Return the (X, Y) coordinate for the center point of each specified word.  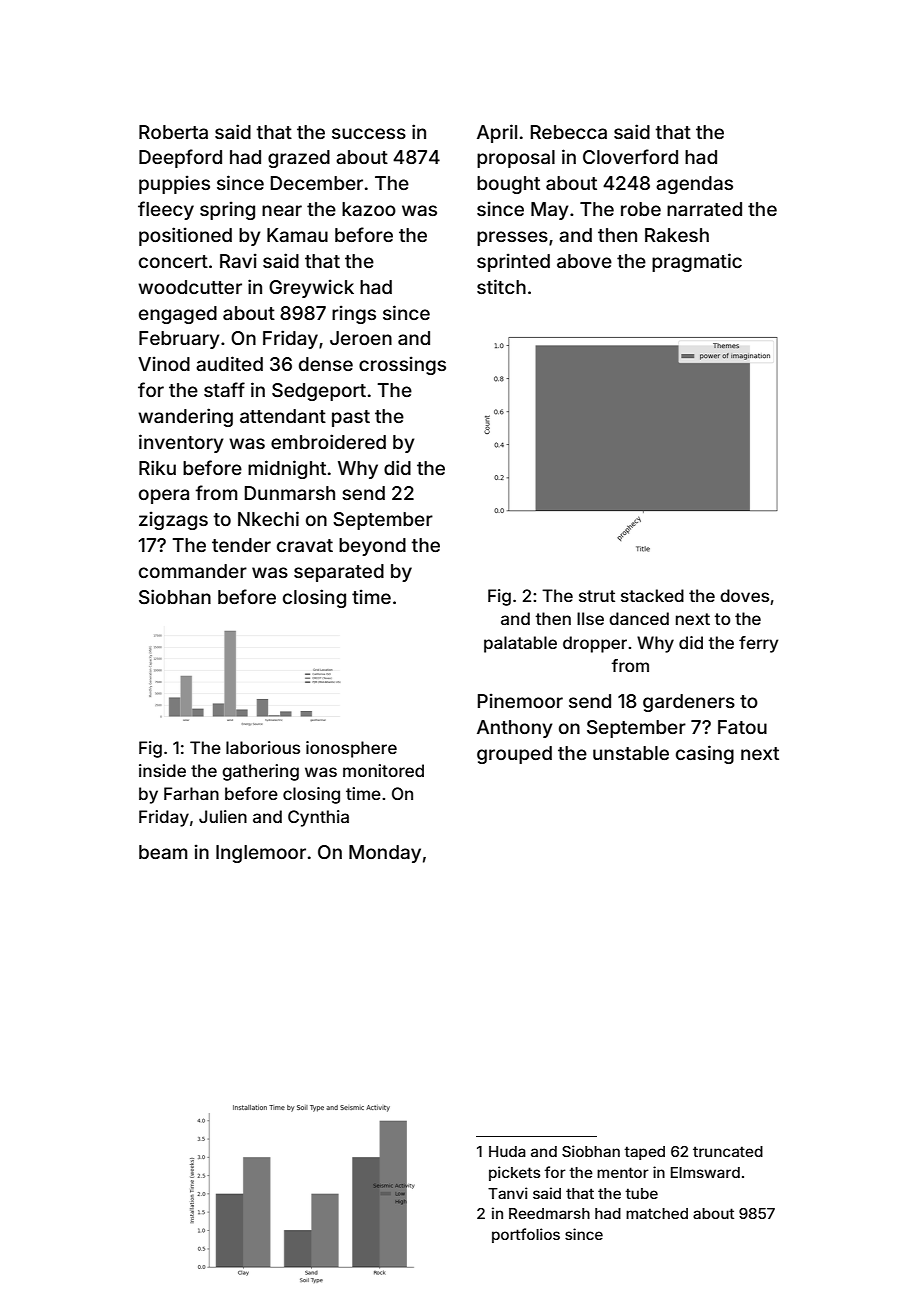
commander (193, 571)
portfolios (526, 1235)
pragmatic (697, 262)
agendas (694, 185)
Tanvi (508, 1193)
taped (644, 1153)
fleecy (166, 210)
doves (744, 595)
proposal (516, 159)
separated (339, 573)
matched (657, 1213)
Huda (507, 1151)
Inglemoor (261, 854)
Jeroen (361, 338)
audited (229, 363)
